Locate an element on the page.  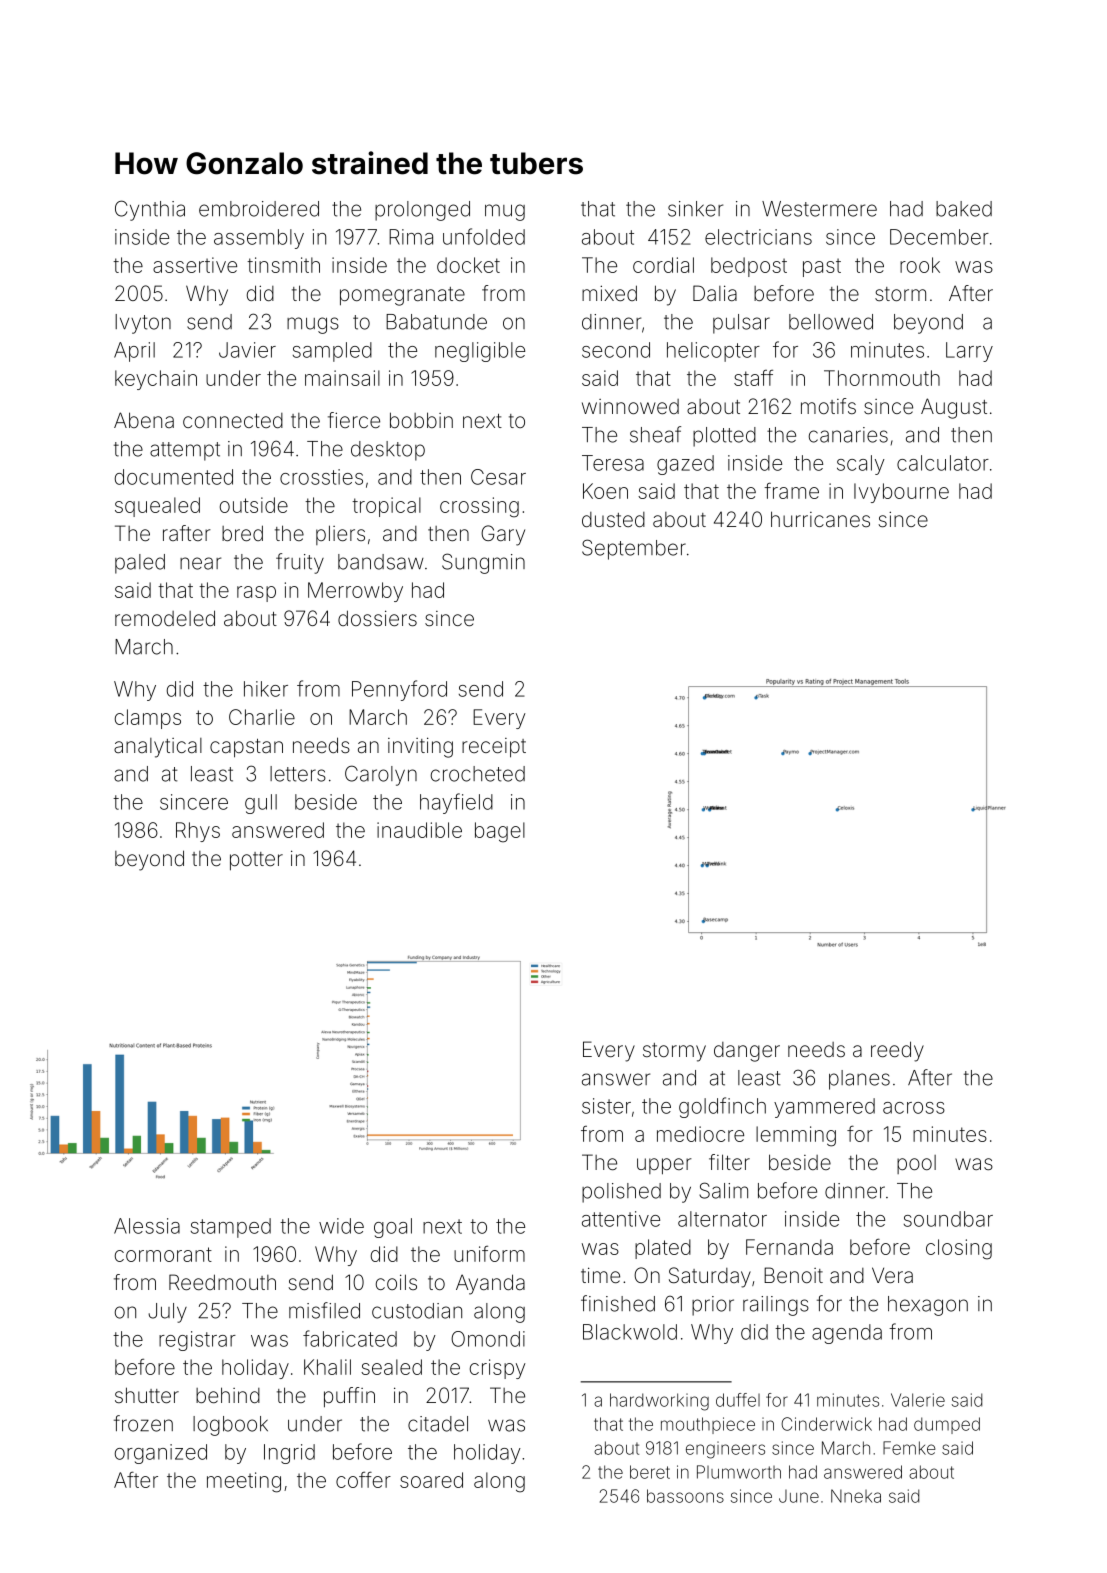
baked is located at coordinates (964, 209).
